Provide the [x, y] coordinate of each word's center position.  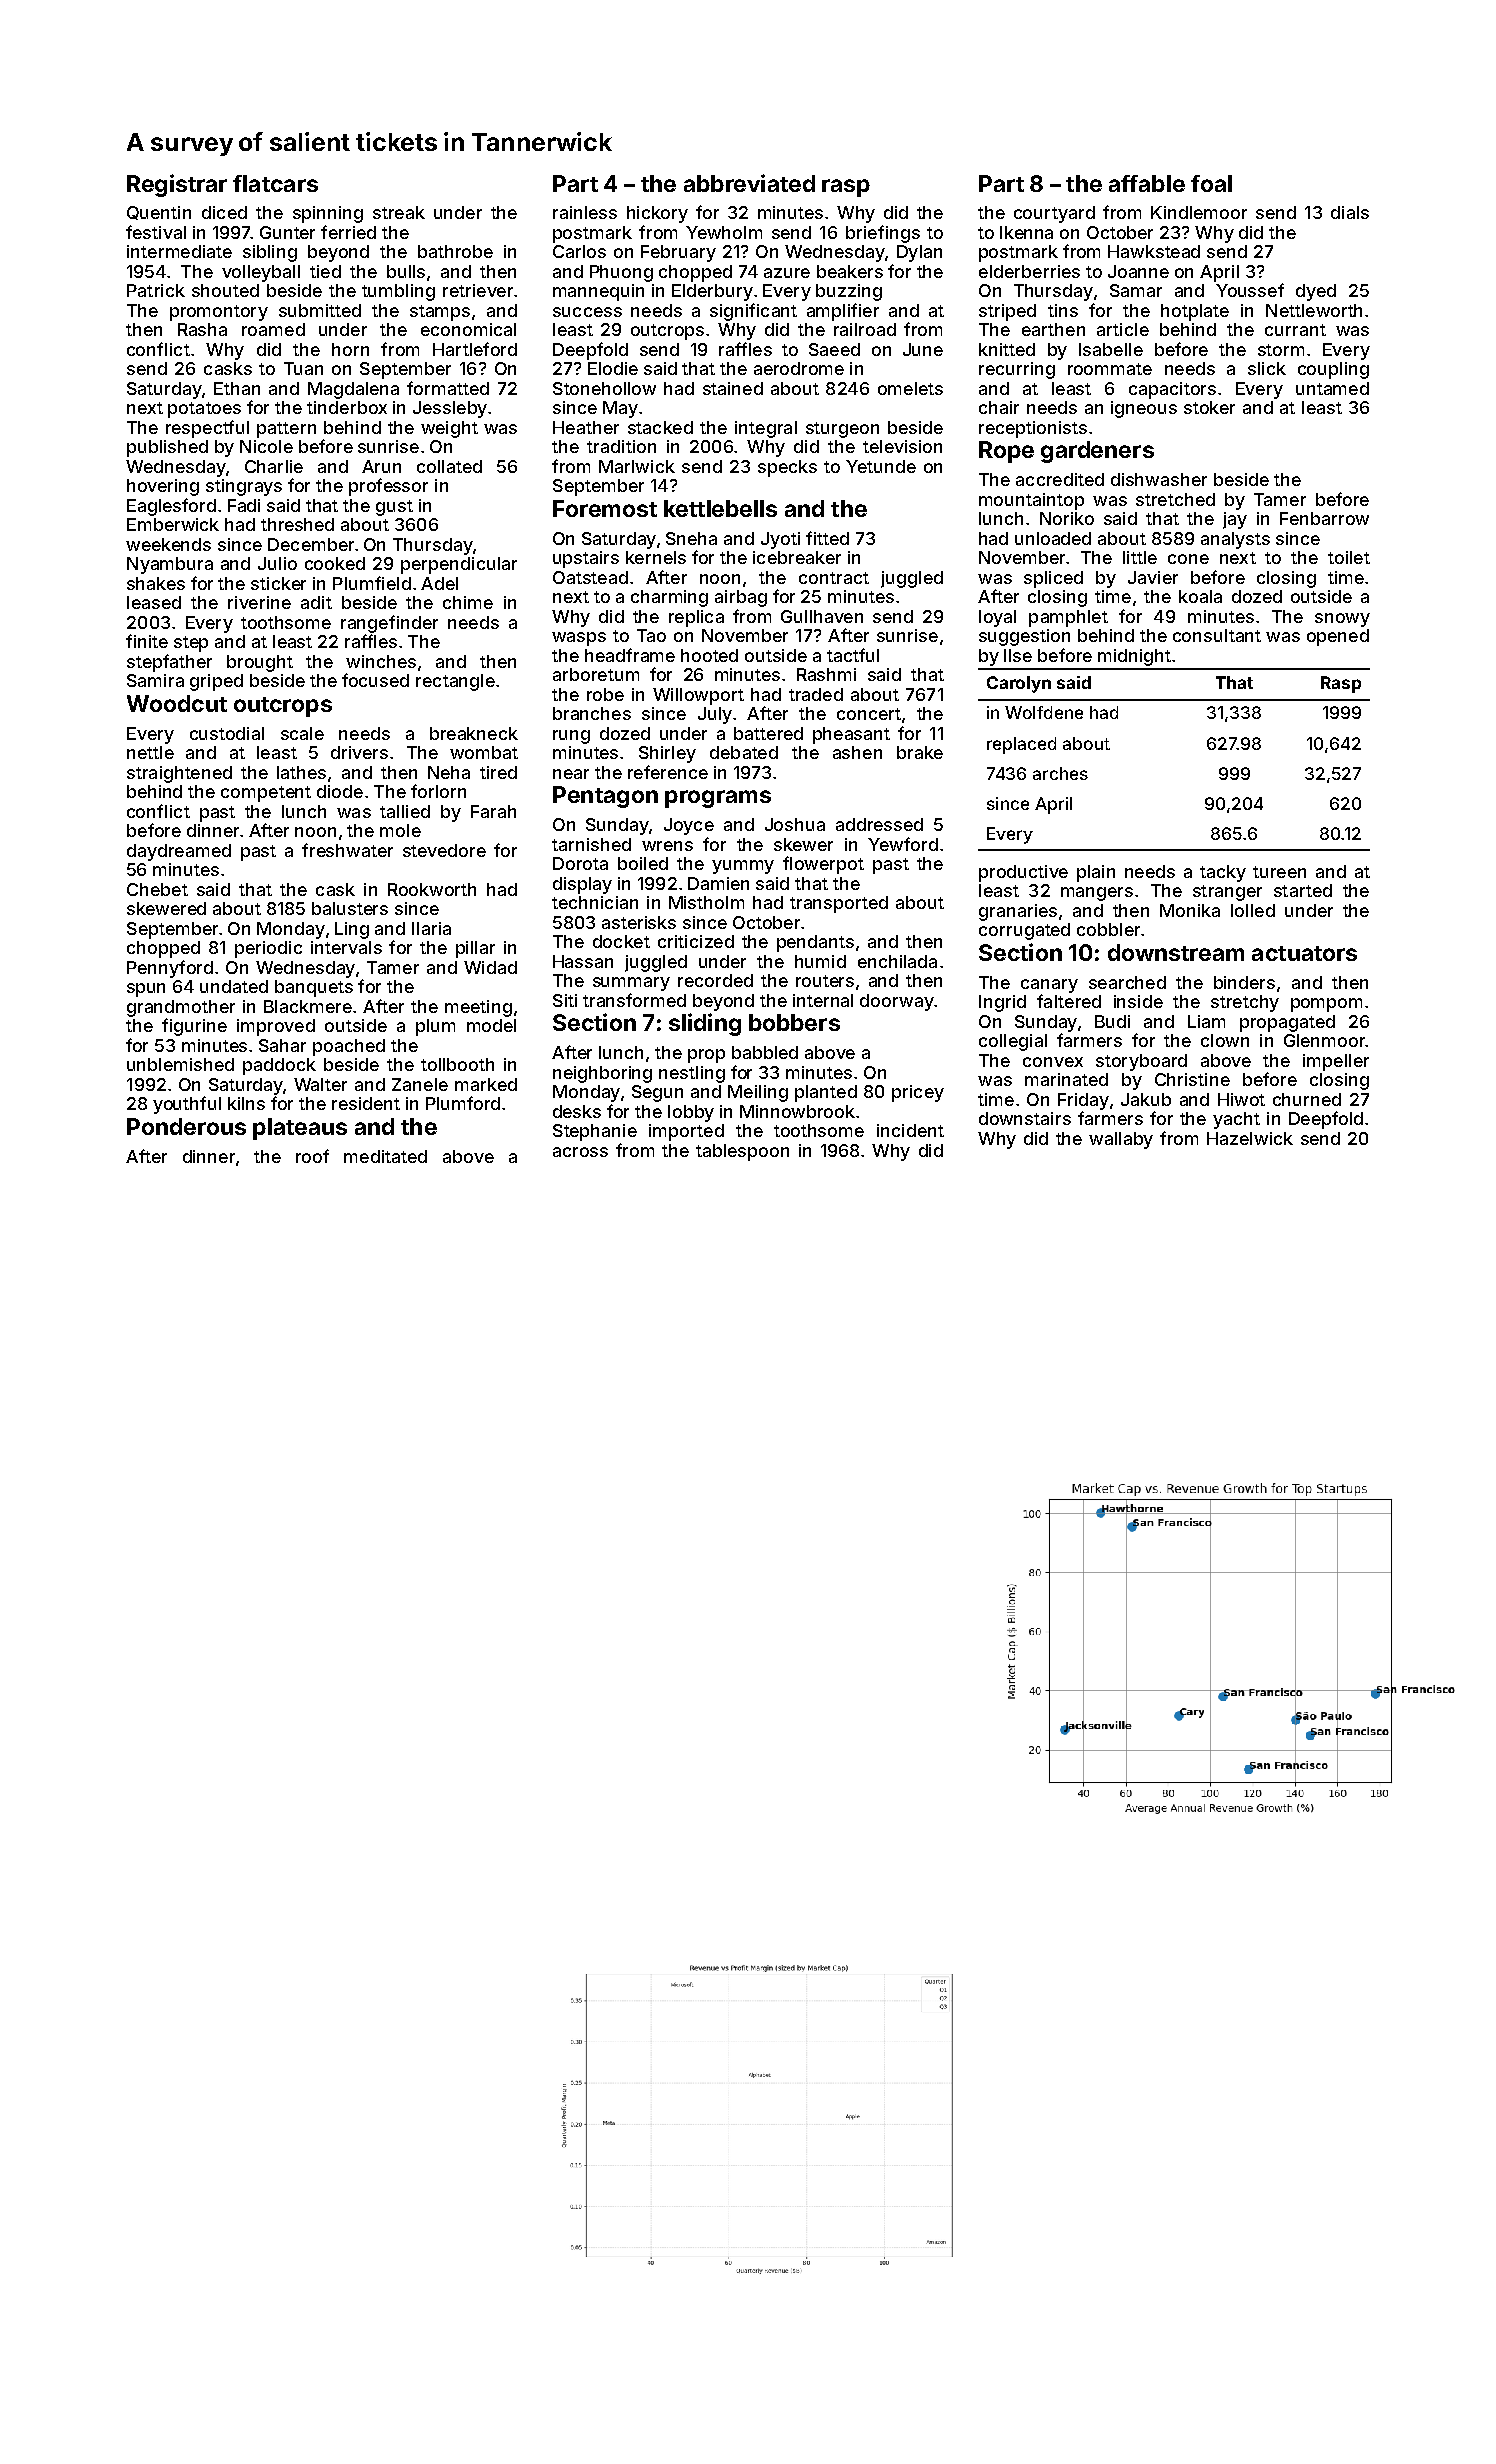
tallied [405, 811]
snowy [1342, 620]
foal [1211, 183]
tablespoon [742, 1152]
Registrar [177, 185]
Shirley [667, 754]
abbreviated [749, 183]
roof [312, 1156]
